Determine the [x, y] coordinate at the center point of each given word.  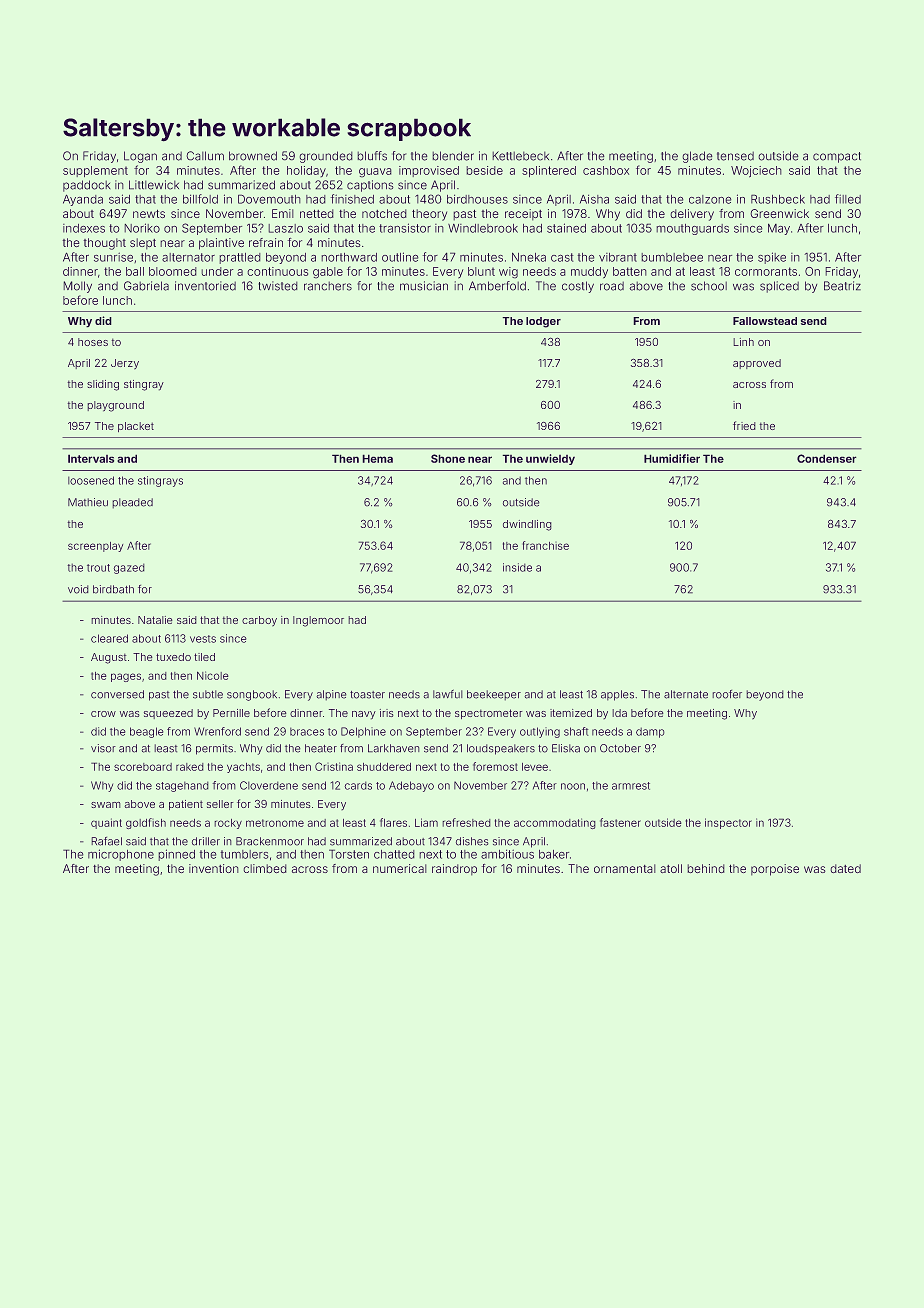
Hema [377, 458]
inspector [728, 823]
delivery [692, 215]
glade [697, 157]
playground [115, 406]
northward [349, 257]
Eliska [566, 748]
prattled [240, 258]
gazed [129, 568]
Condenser [827, 458]
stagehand [182, 786]
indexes [84, 228]
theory [429, 215]
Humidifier [672, 458]
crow [103, 714]
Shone [448, 458]
